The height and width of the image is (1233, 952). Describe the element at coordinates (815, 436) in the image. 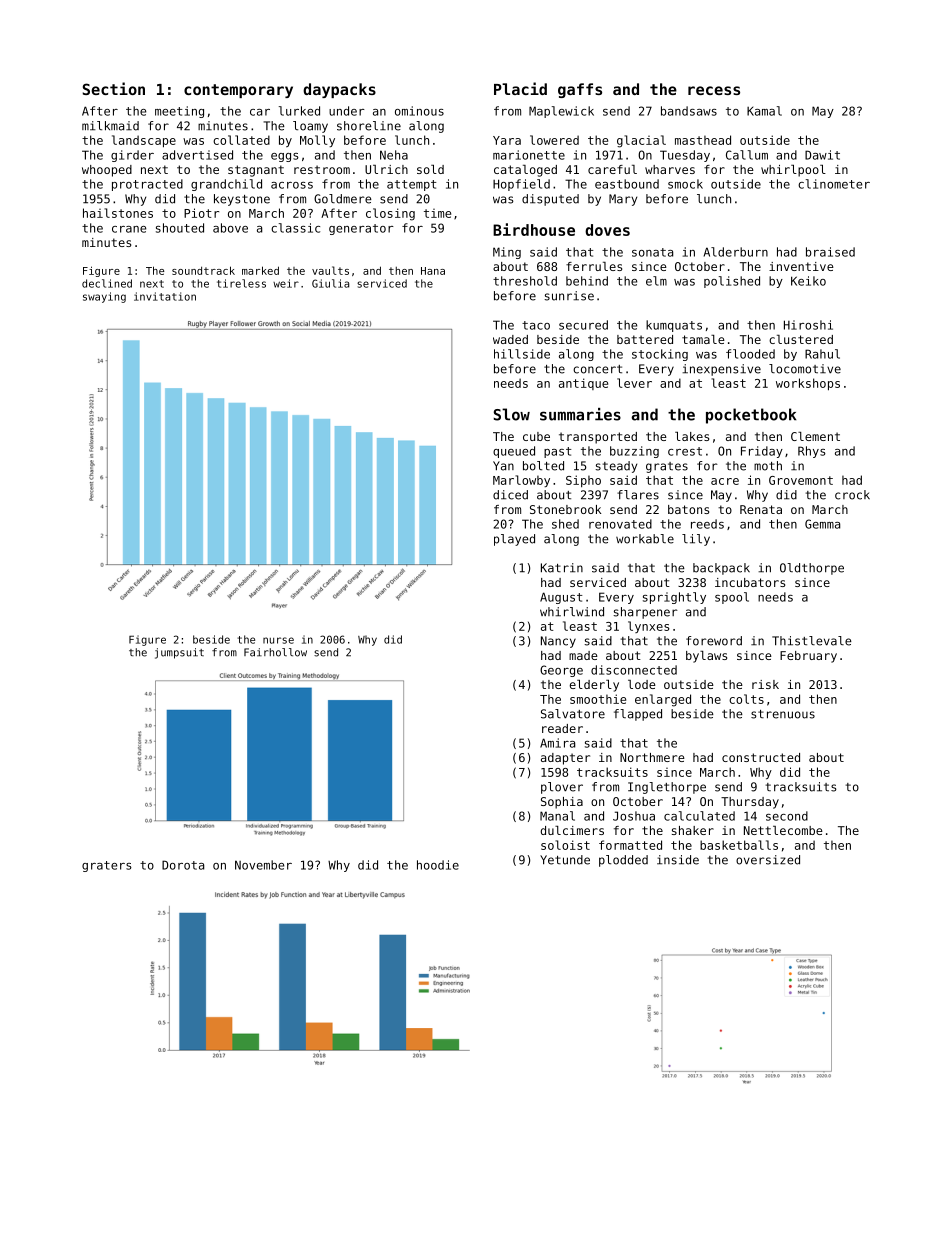

I see `Clement` at that location.
